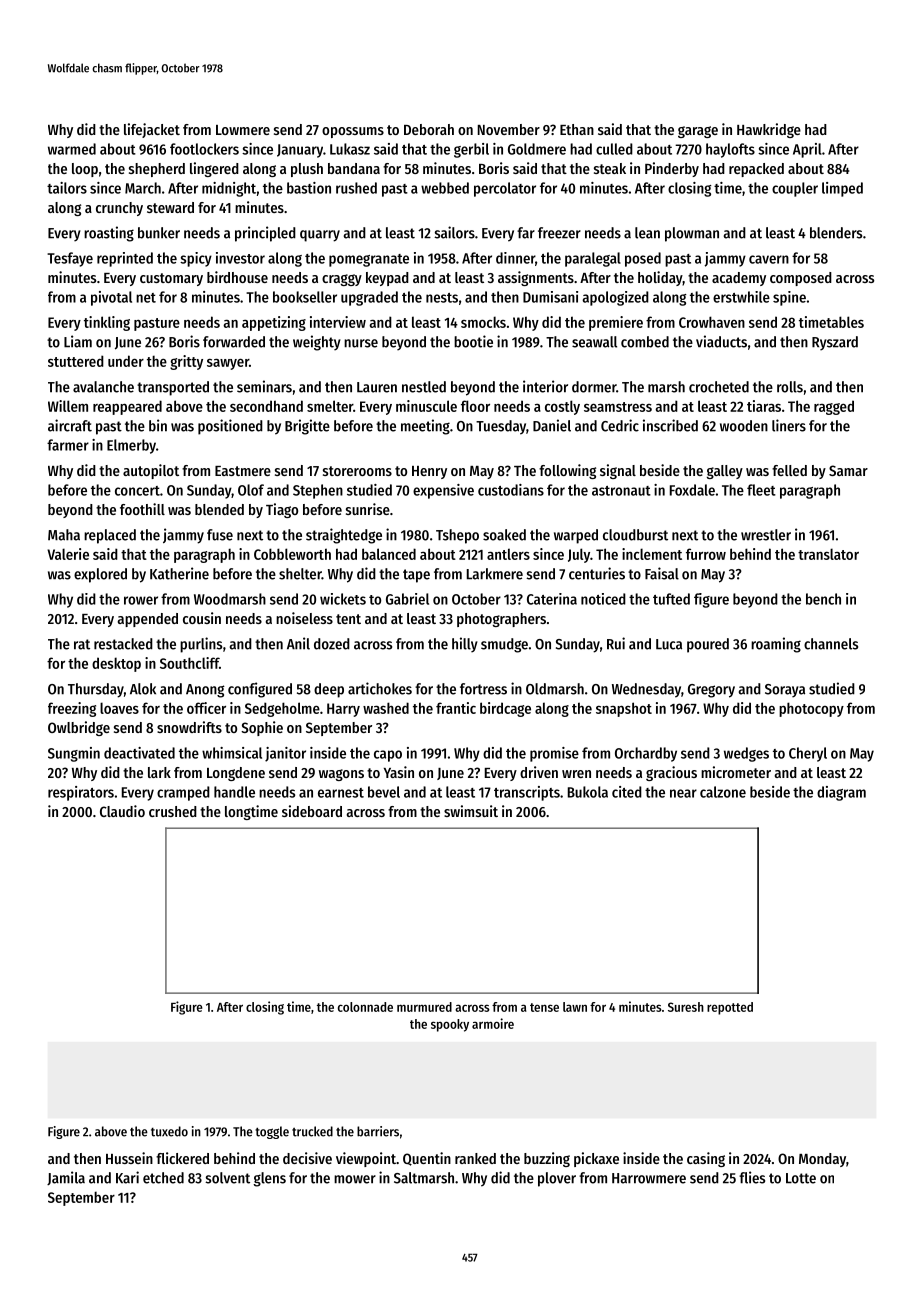  What do you see at coordinates (368, 509) in the image?
I see `sunrise` at bounding box center [368, 509].
